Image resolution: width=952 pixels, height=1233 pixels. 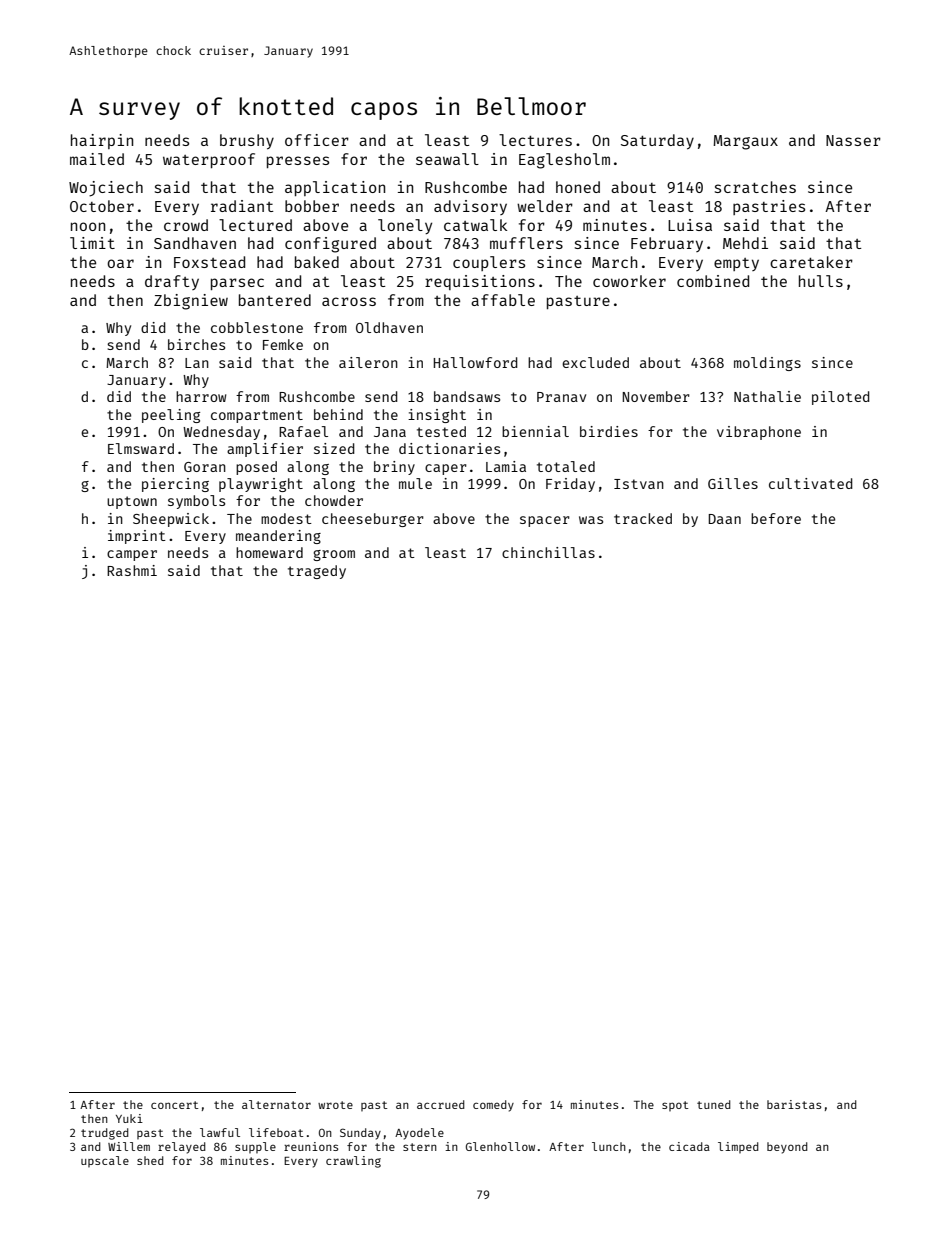 I want to click on chinchillas, so click(x=548, y=552).
